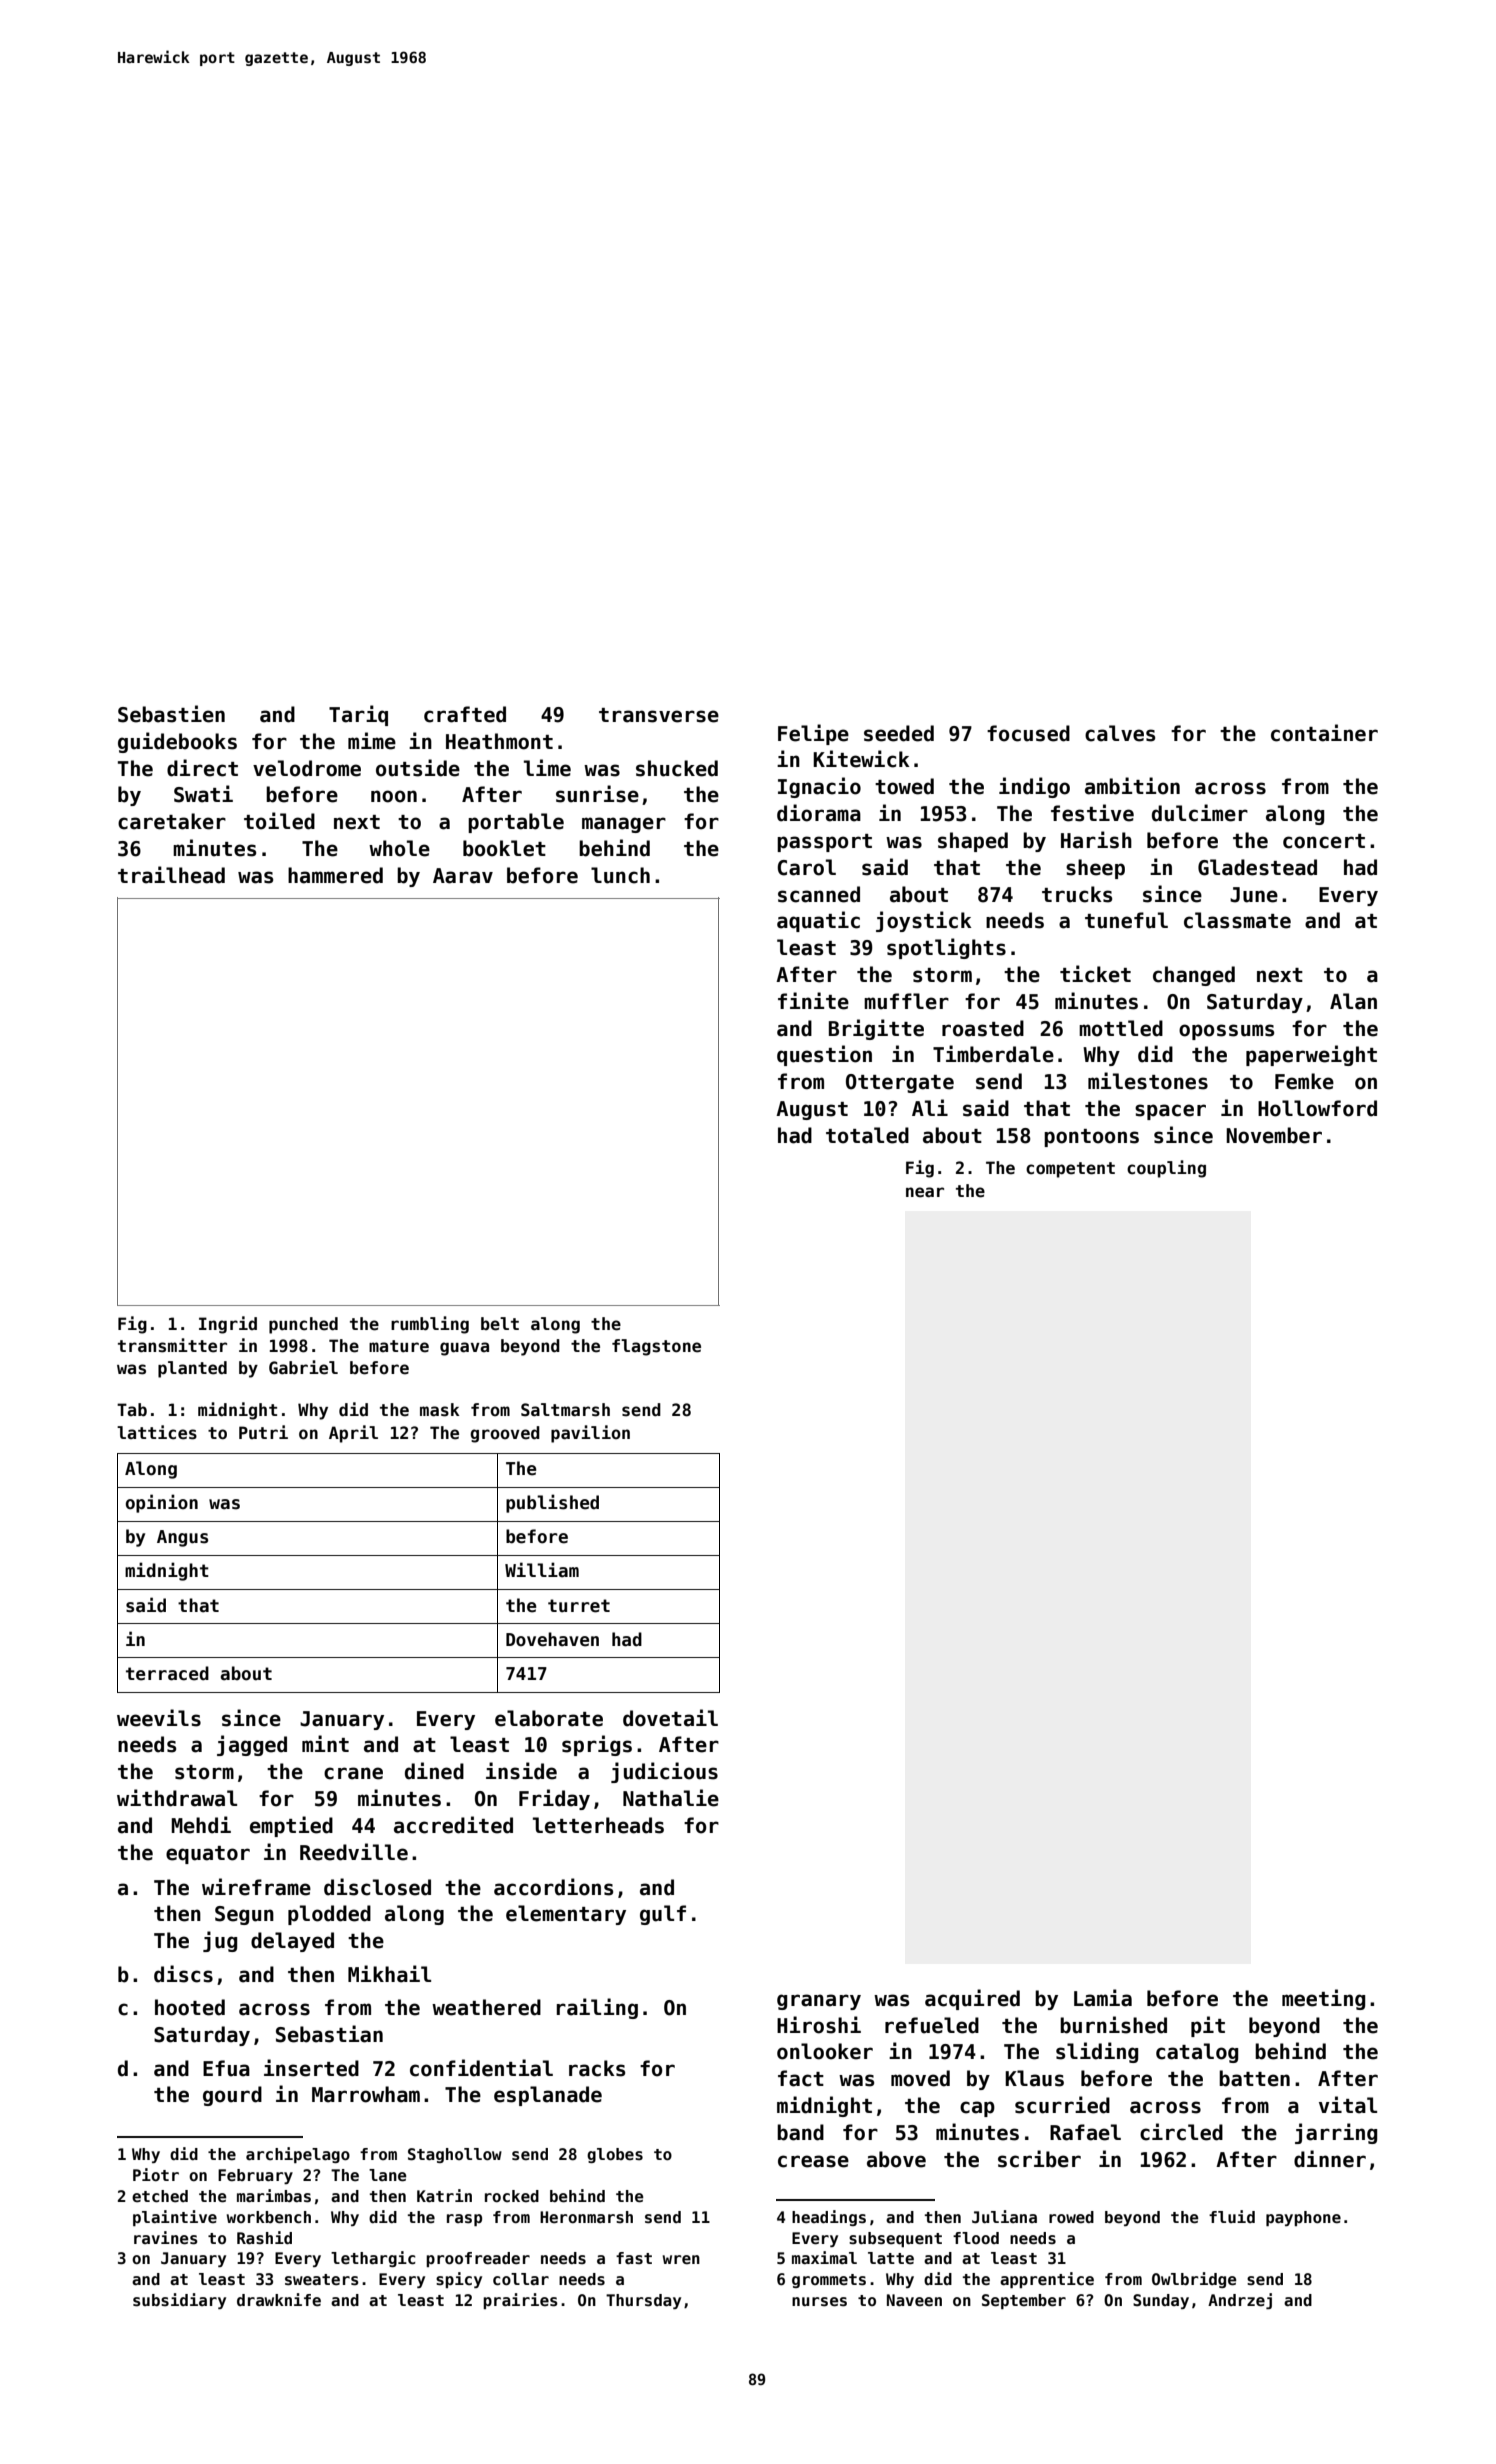 The image size is (1496, 2464). Describe the element at coordinates (182, 1538) in the page. I see `Angus` at that location.
